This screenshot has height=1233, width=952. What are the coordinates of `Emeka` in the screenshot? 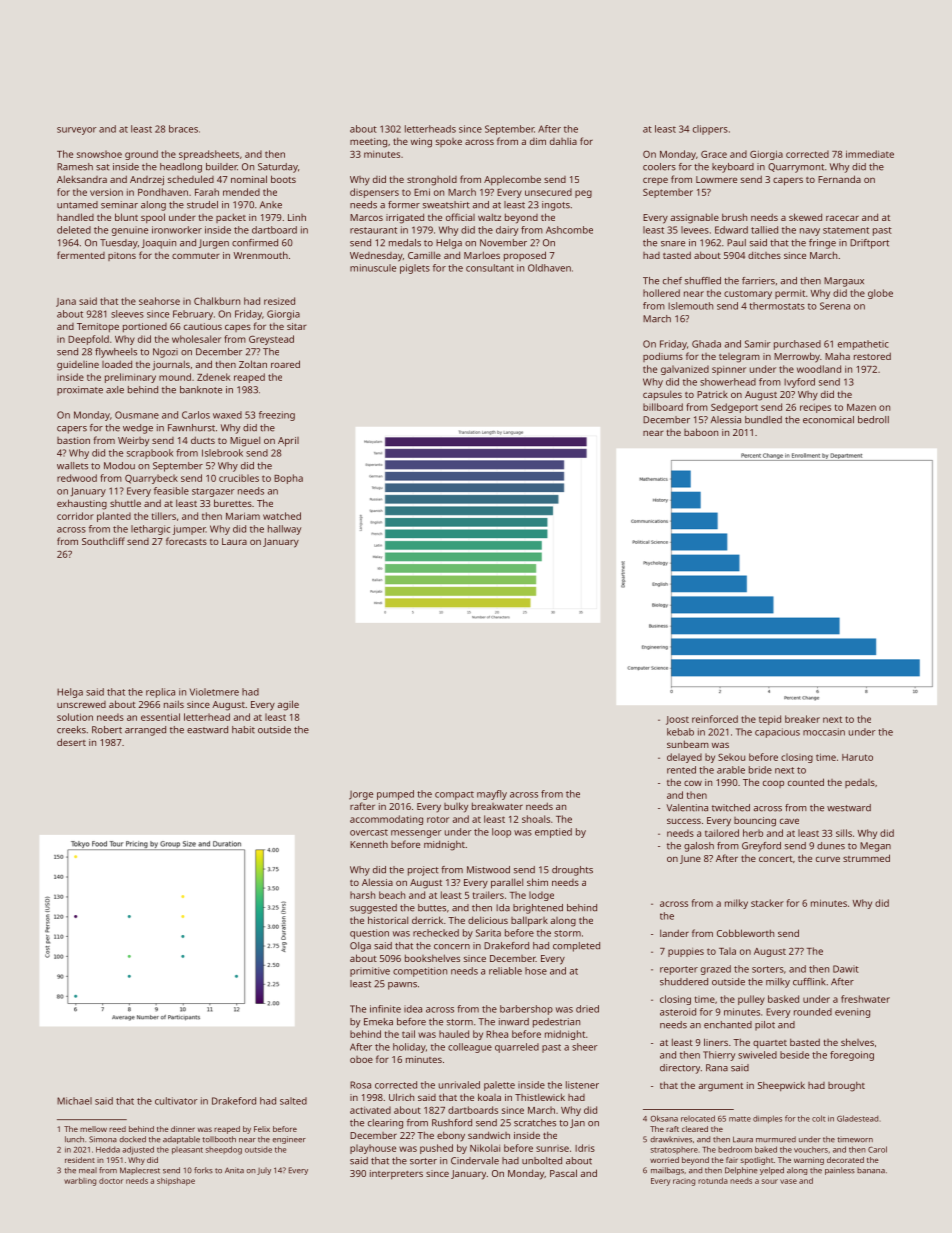 It's located at (378, 1022).
